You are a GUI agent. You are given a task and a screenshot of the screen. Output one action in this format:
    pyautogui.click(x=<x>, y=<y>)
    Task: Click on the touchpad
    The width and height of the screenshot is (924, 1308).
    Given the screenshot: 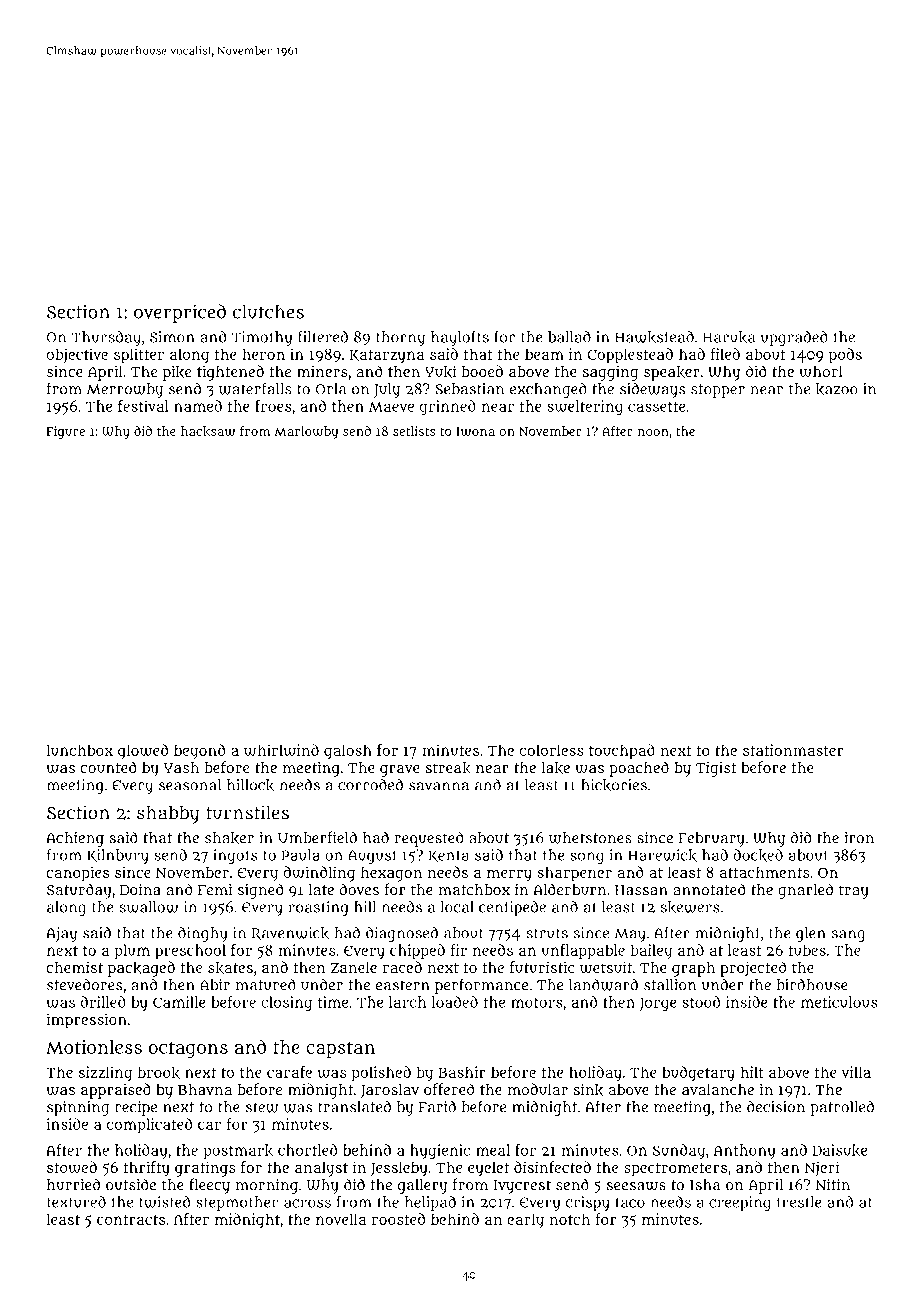 What is the action you would take?
    pyautogui.click(x=622, y=752)
